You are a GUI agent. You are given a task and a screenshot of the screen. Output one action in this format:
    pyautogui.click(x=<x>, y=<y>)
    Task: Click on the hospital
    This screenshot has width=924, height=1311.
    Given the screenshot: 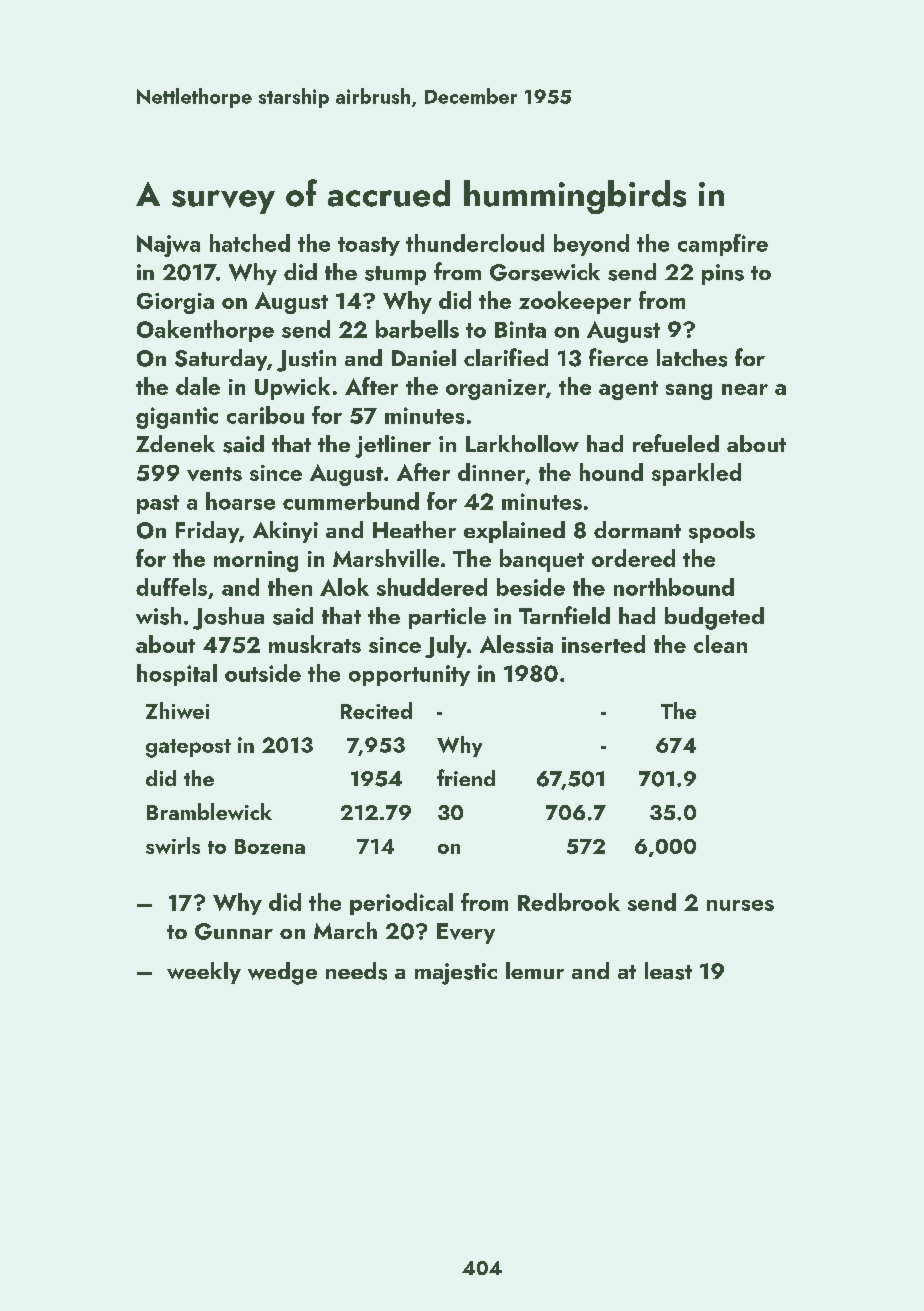 What is the action you would take?
    pyautogui.click(x=177, y=675)
